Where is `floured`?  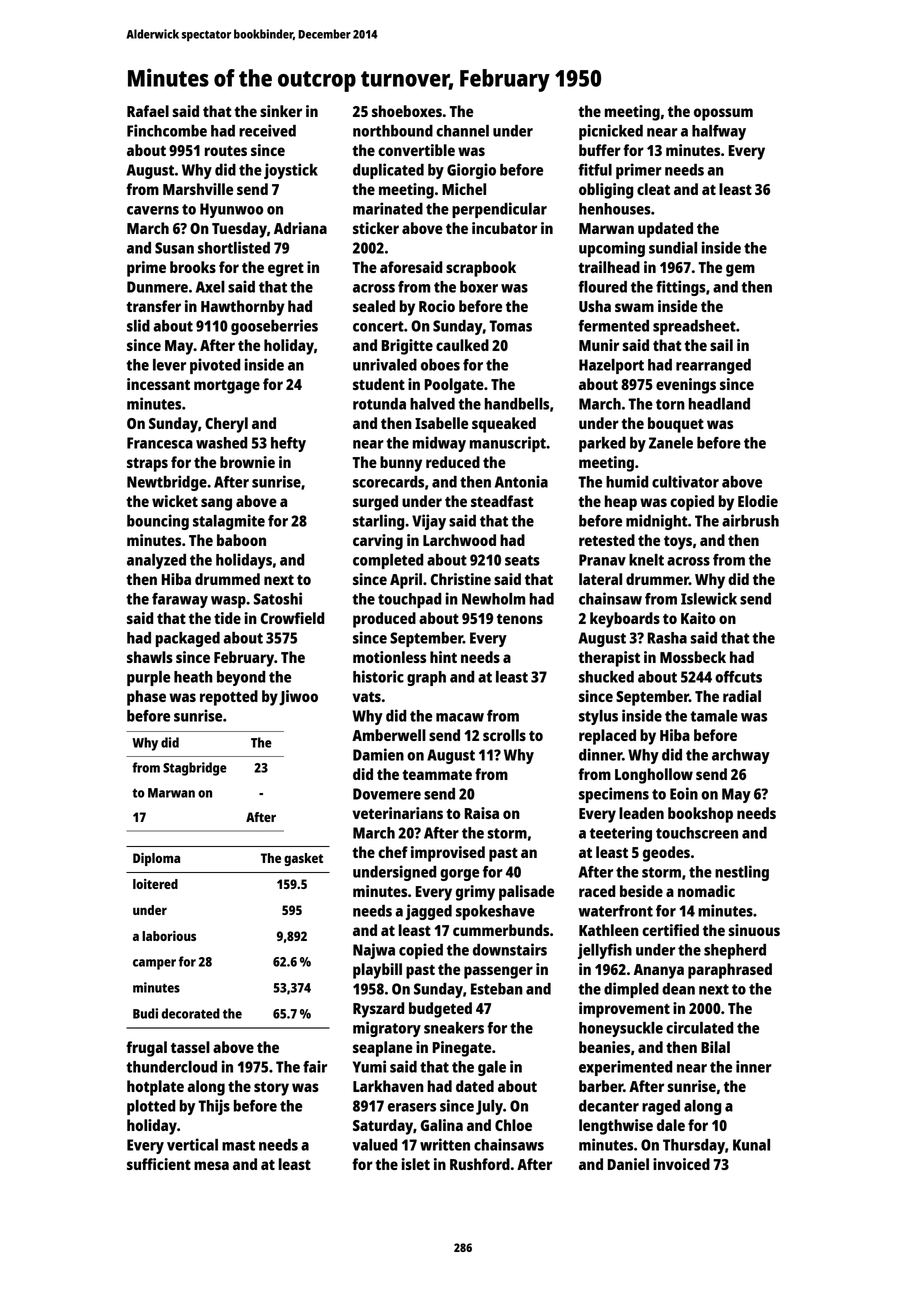 floured is located at coordinates (602, 287).
